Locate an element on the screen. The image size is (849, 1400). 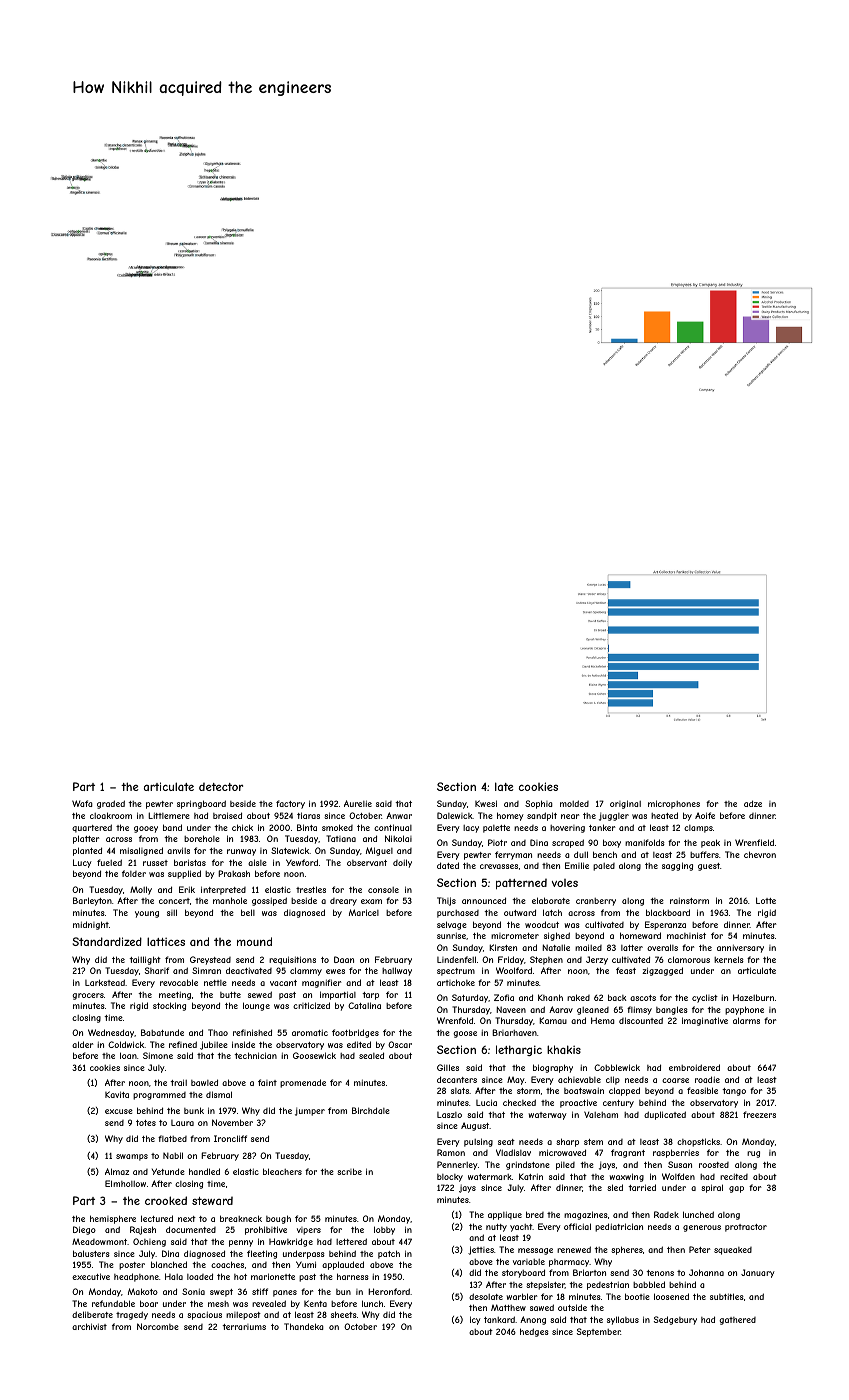
doily is located at coordinates (402, 863).
